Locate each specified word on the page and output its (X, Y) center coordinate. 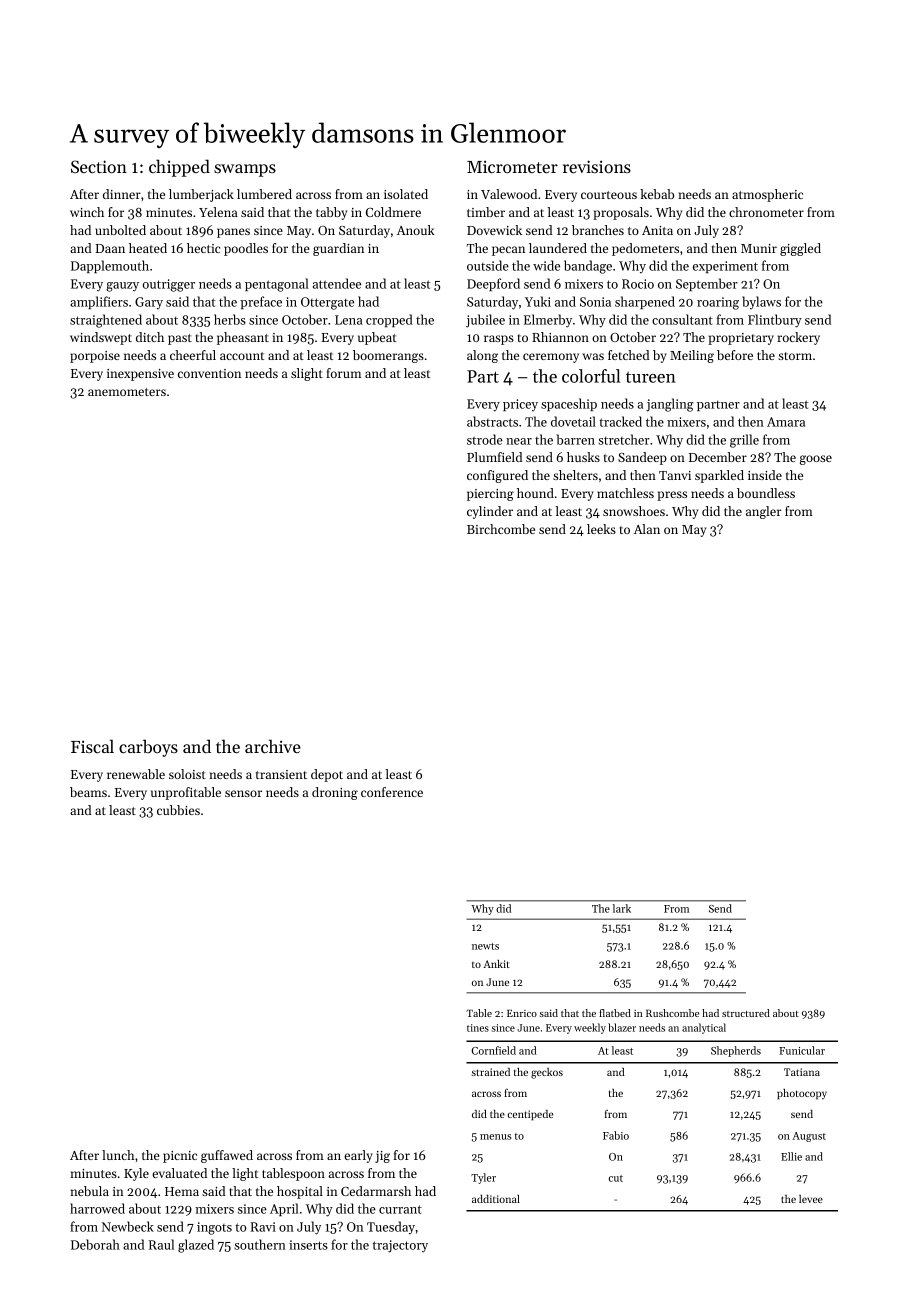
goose (816, 460)
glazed (196, 1246)
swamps (245, 170)
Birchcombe (501, 529)
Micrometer (512, 166)
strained (491, 1072)
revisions (597, 166)
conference (392, 792)
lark (622, 908)
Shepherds (736, 1051)
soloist (187, 774)
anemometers (127, 392)
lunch (118, 1155)
